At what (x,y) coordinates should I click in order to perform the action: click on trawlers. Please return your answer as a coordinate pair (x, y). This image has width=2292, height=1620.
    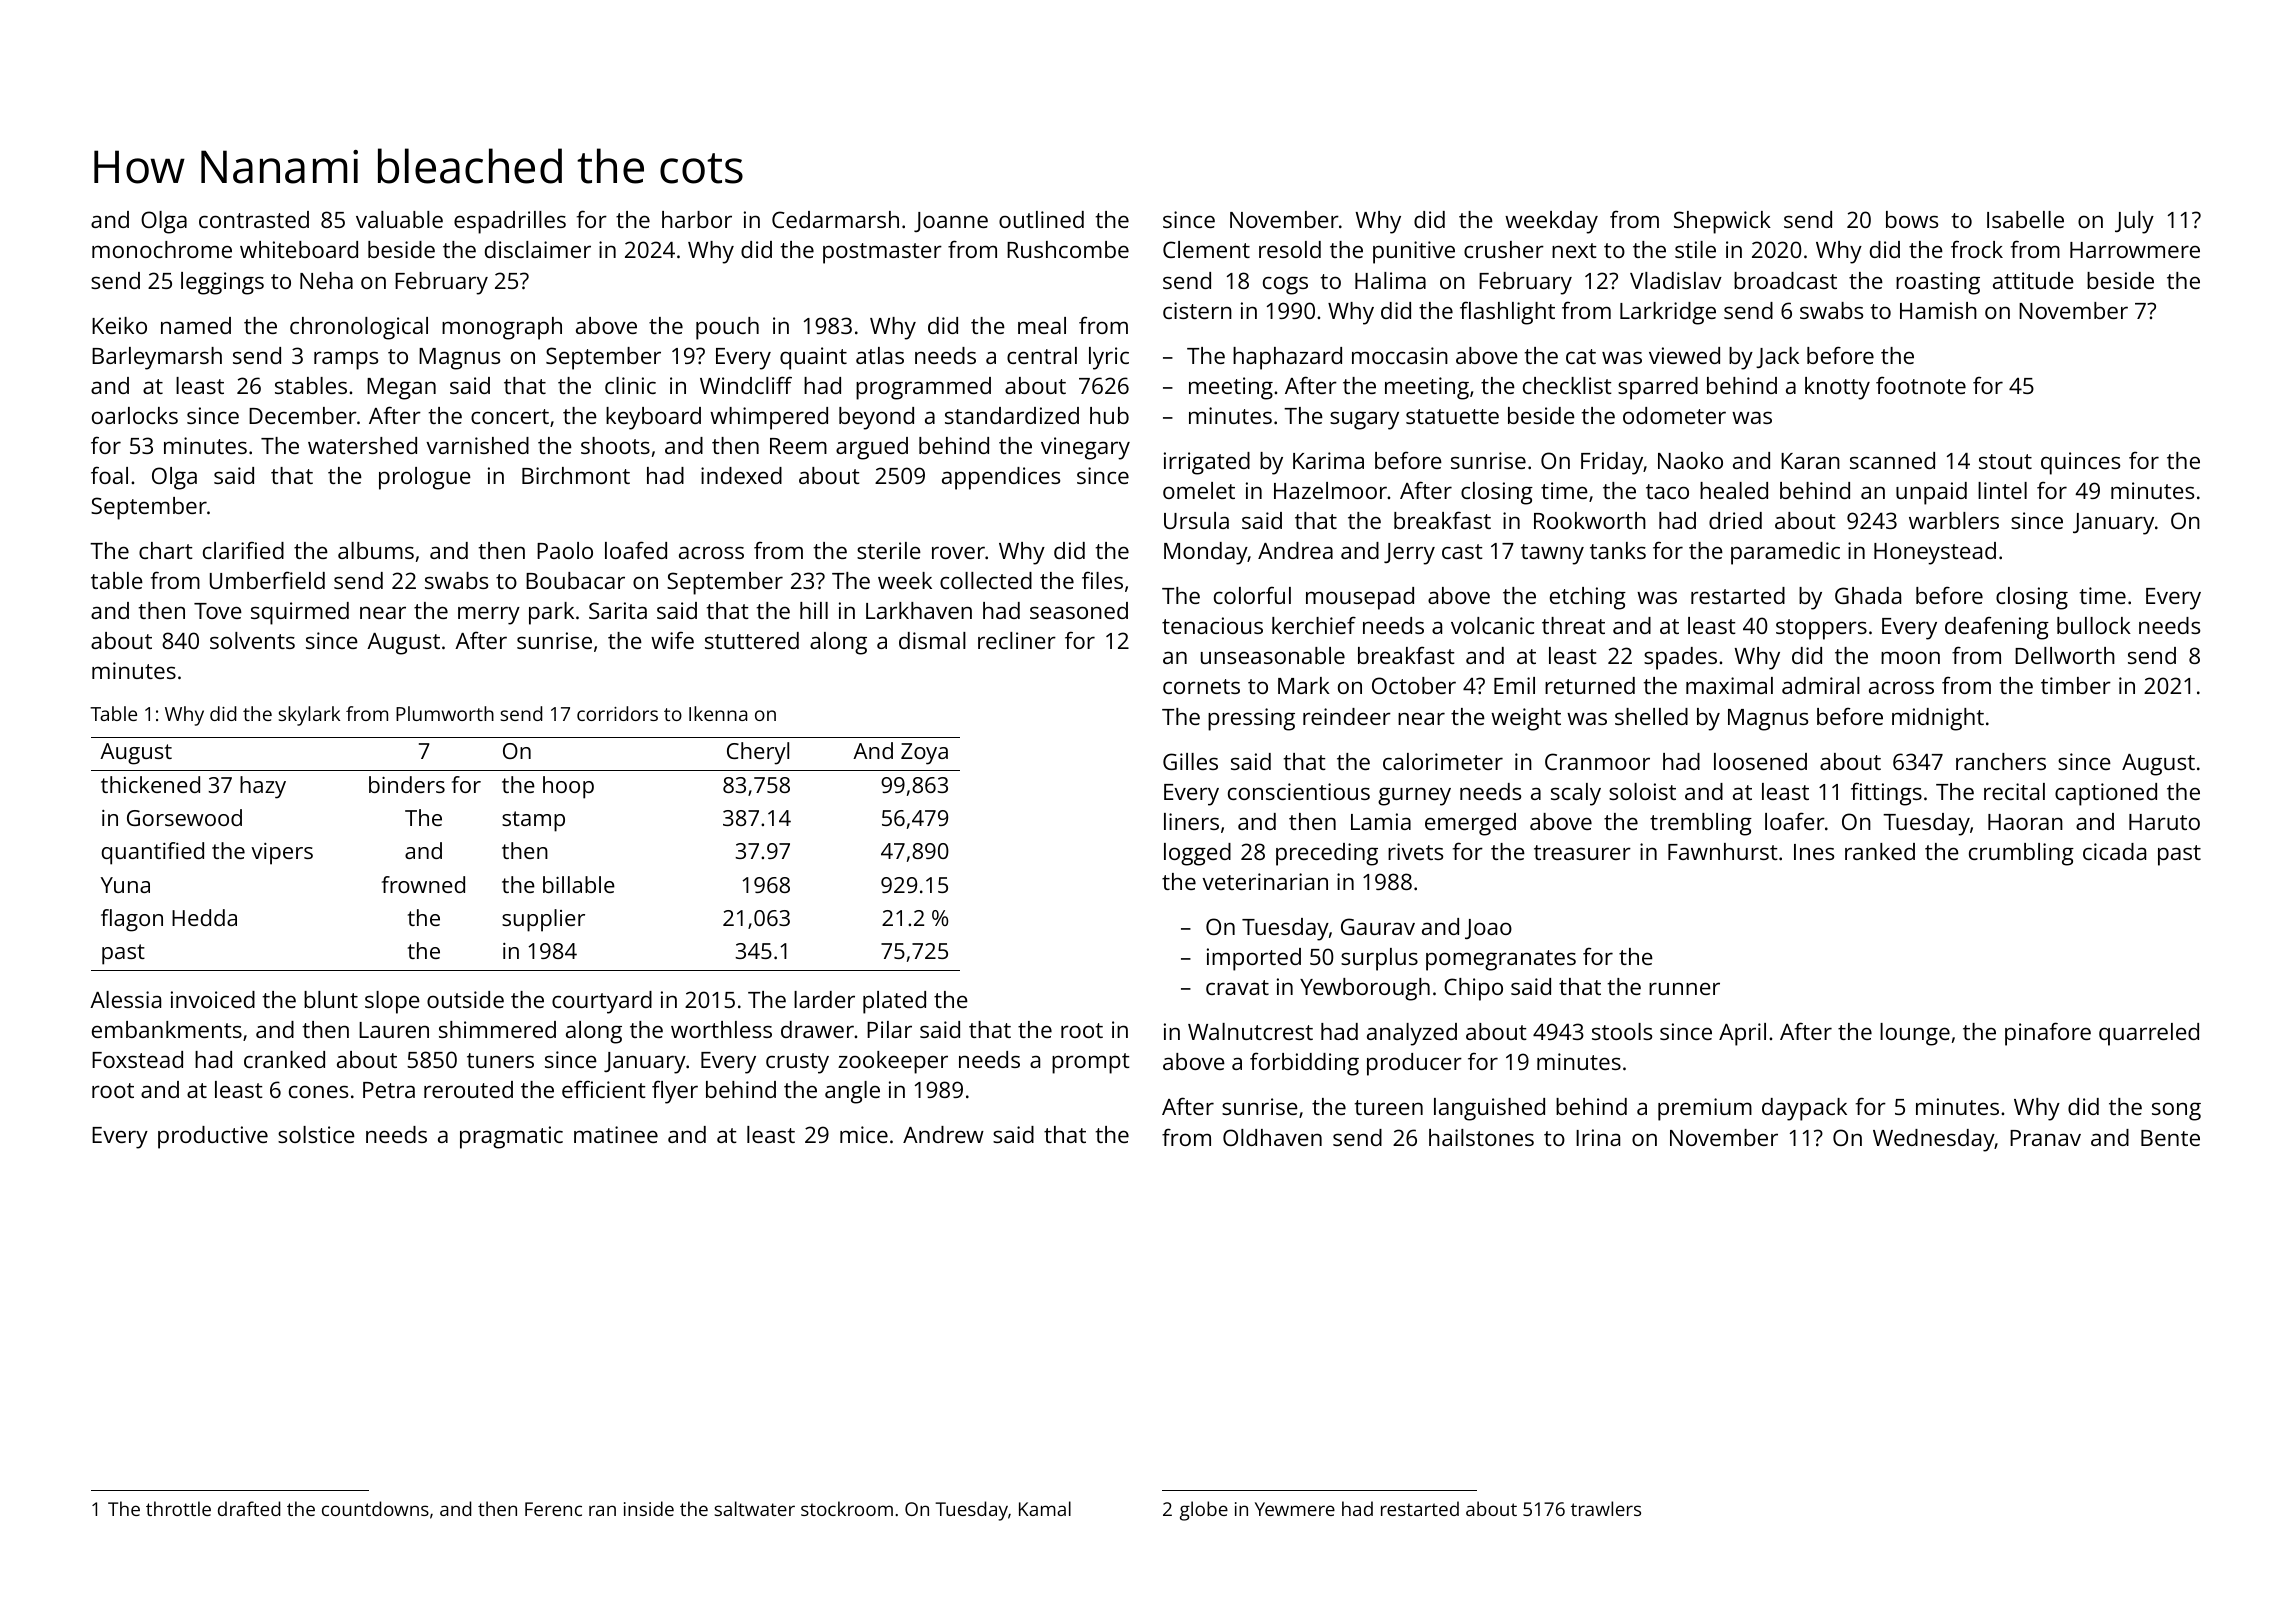
    Looking at the image, I should click on (1606, 1508).
